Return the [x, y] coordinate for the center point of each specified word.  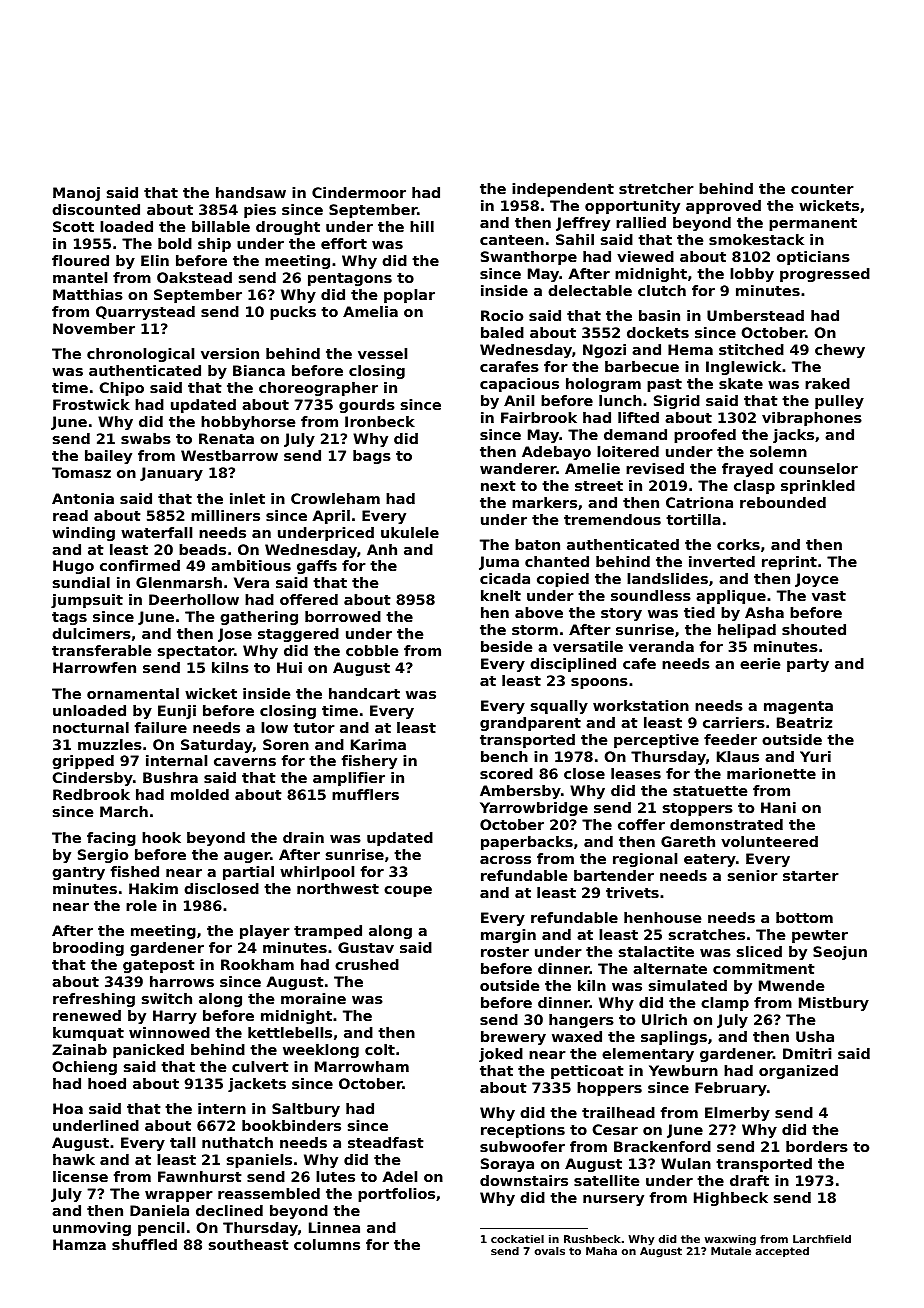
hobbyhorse [248, 423]
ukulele [410, 532]
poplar [409, 296]
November [94, 328]
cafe [639, 663]
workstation [641, 705]
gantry [78, 873]
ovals [550, 1251]
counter [822, 189]
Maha [601, 1251]
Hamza [79, 1244]
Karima [378, 744]
